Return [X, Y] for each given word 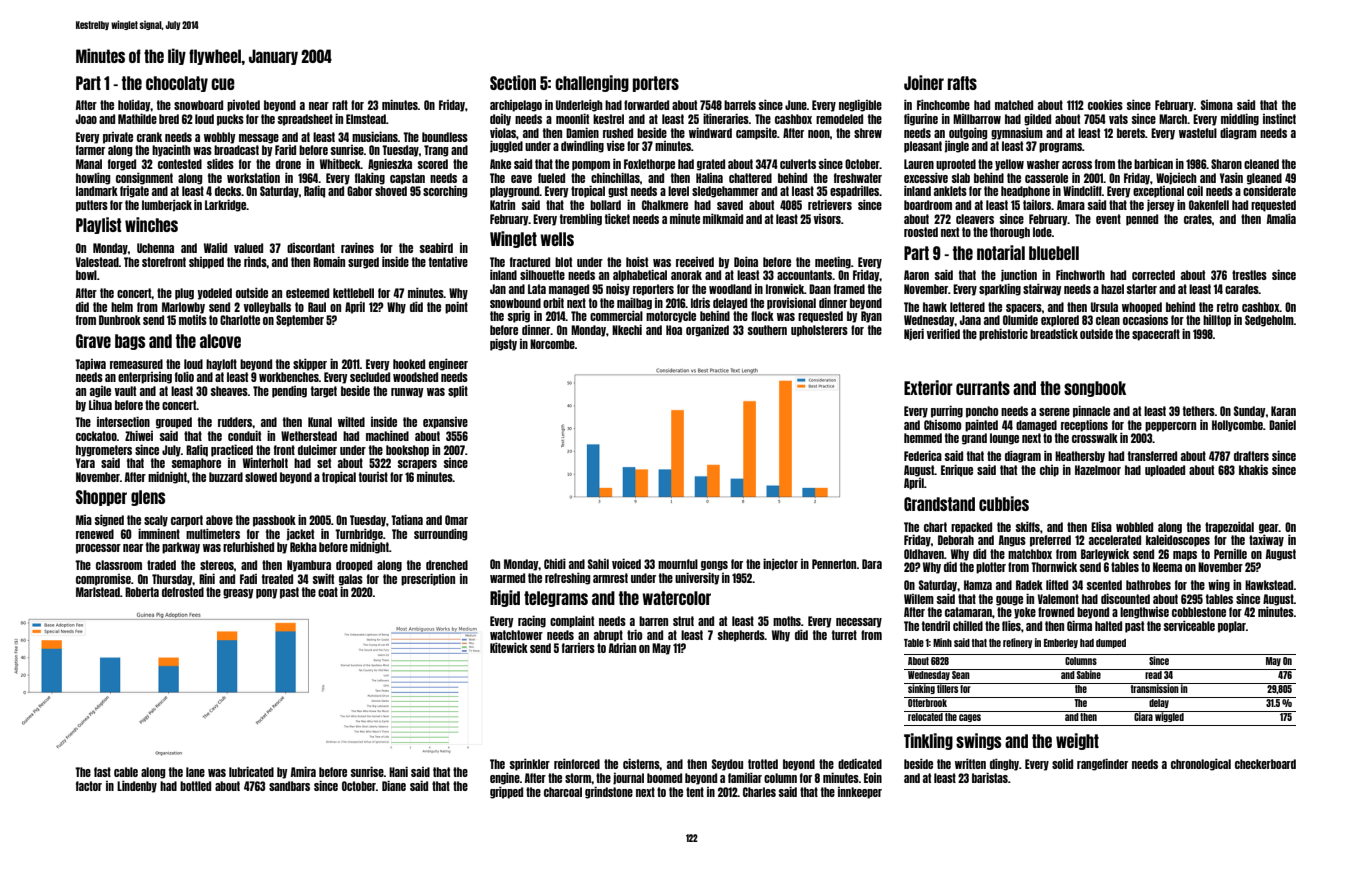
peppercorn [1170, 427]
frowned [1056, 612]
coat [328, 592]
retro [1227, 307]
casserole [1046, 178]
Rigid [505, 598]
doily [500, 120]
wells [557, 239]
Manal [89, 164]
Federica [923, 455]
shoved [391, 191]
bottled [195, 786]
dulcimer [317, 450]
